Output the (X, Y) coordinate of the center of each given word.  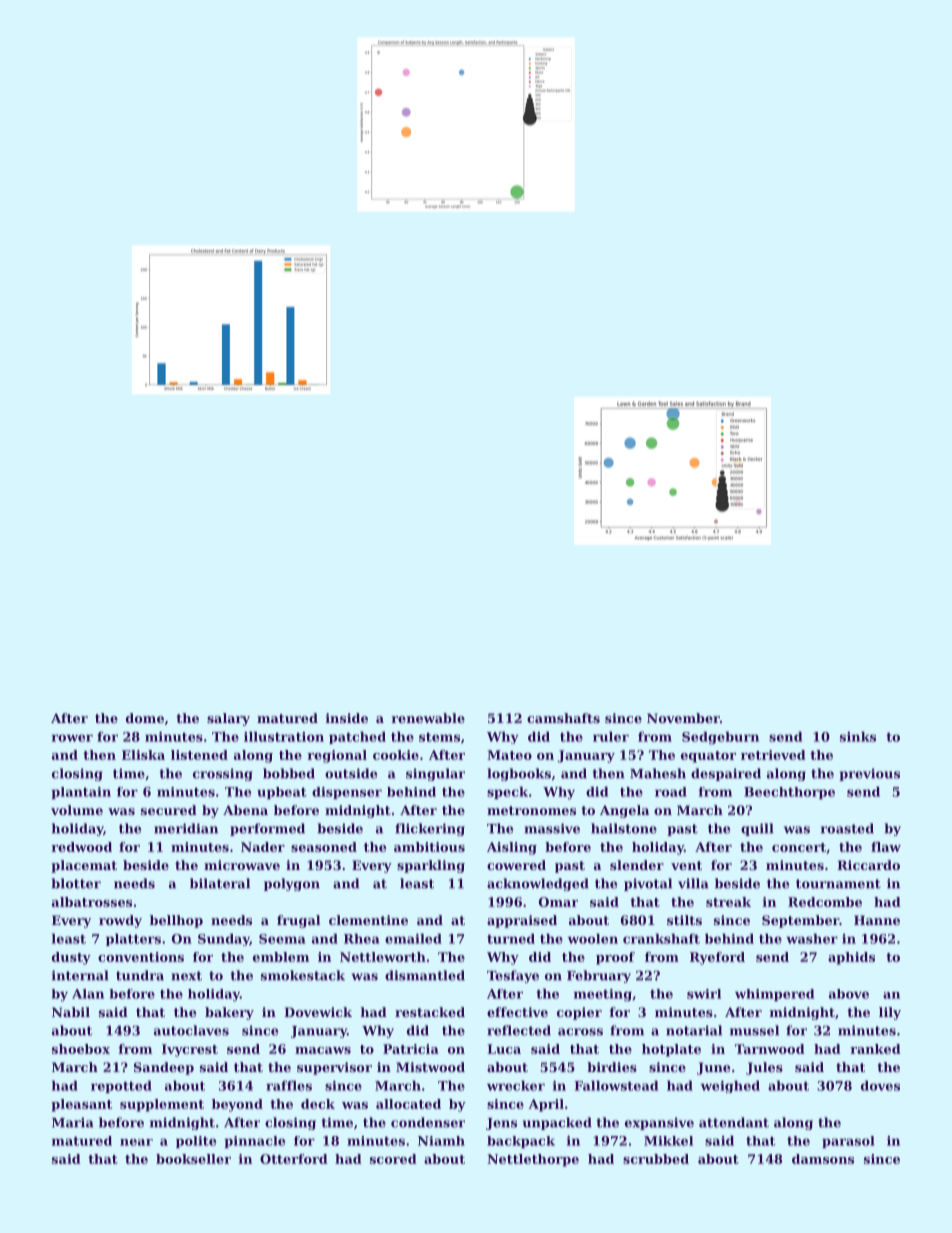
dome (145, 718)
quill (757, 829)
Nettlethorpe (533, 1160)
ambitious (429, 847)
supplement (162, 1105)
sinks (858, 736)
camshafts (563, 718)
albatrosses (92, 902)
